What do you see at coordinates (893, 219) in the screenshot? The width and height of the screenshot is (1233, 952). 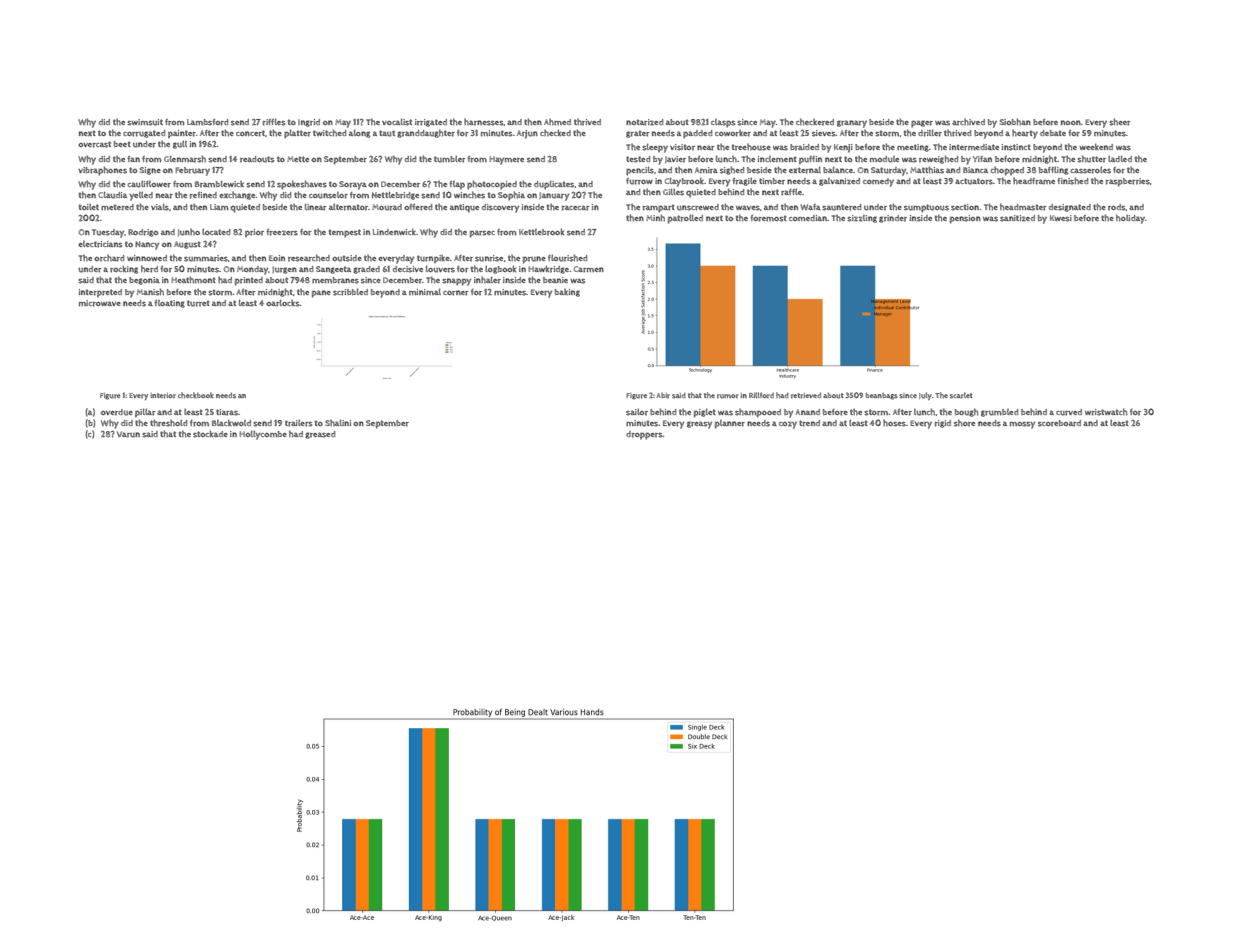 I see `grinder` at bounding box center [893, 219].
